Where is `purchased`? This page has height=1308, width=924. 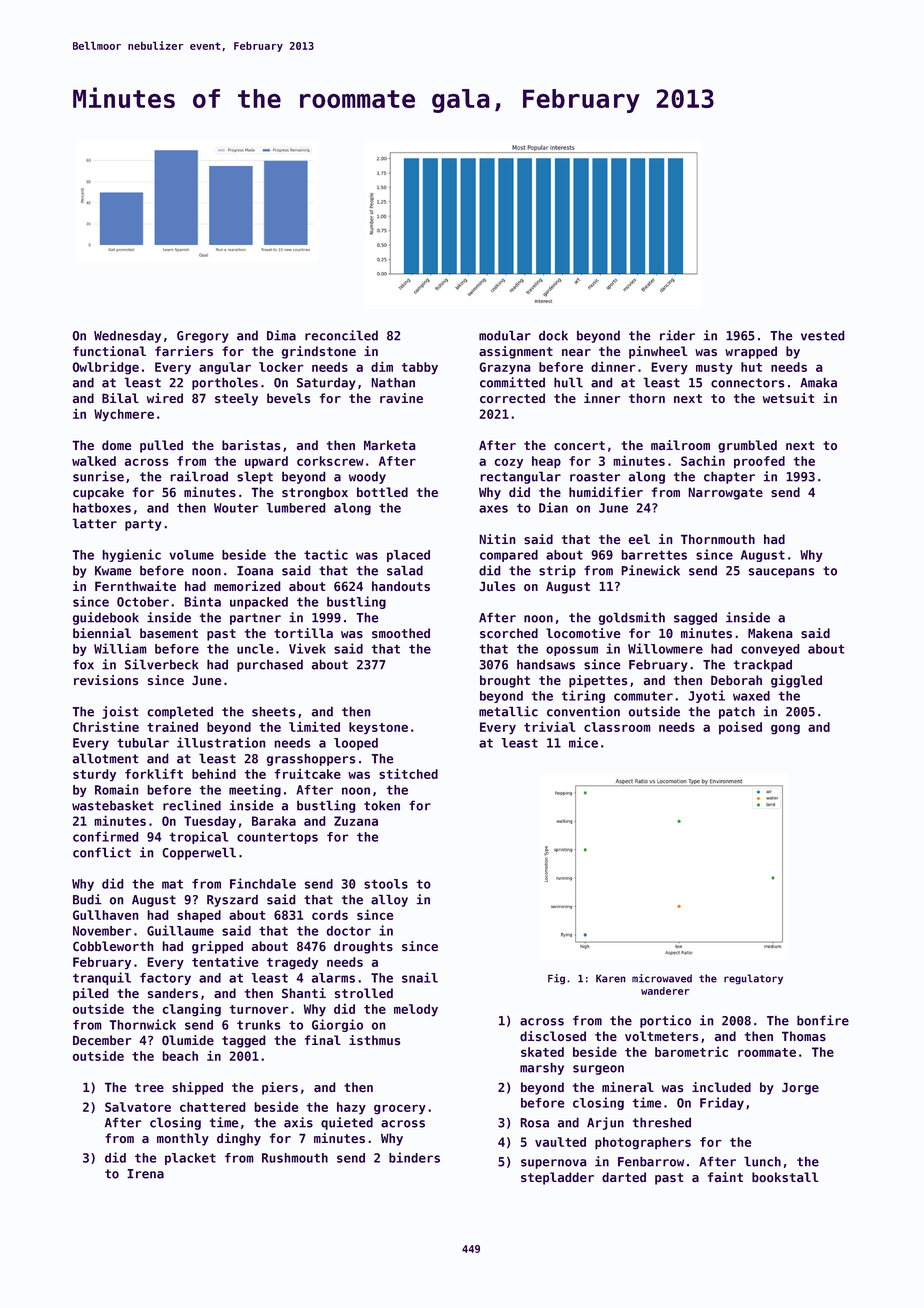 purchased is located at coordinates (270, 665).
